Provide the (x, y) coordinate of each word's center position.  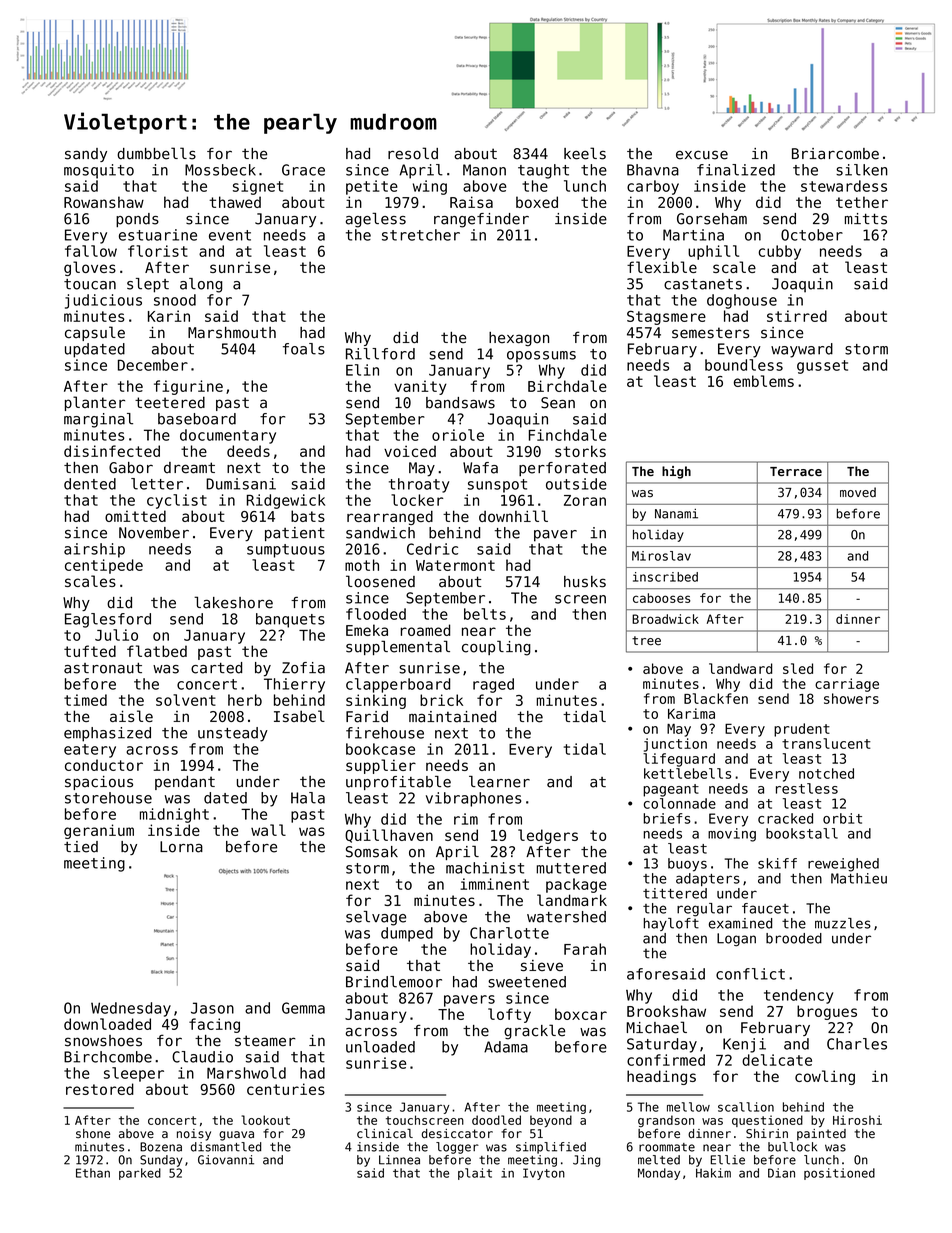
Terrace (796, 471)
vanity (420, 387)
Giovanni (226, 1160)
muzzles (843, 923)
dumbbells (156, 153)
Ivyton (544, 1174)
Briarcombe (835, 154)
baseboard (197, 419)
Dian (781, 1173)
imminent (494, 884)
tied (81, 847)
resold (413, 153)
